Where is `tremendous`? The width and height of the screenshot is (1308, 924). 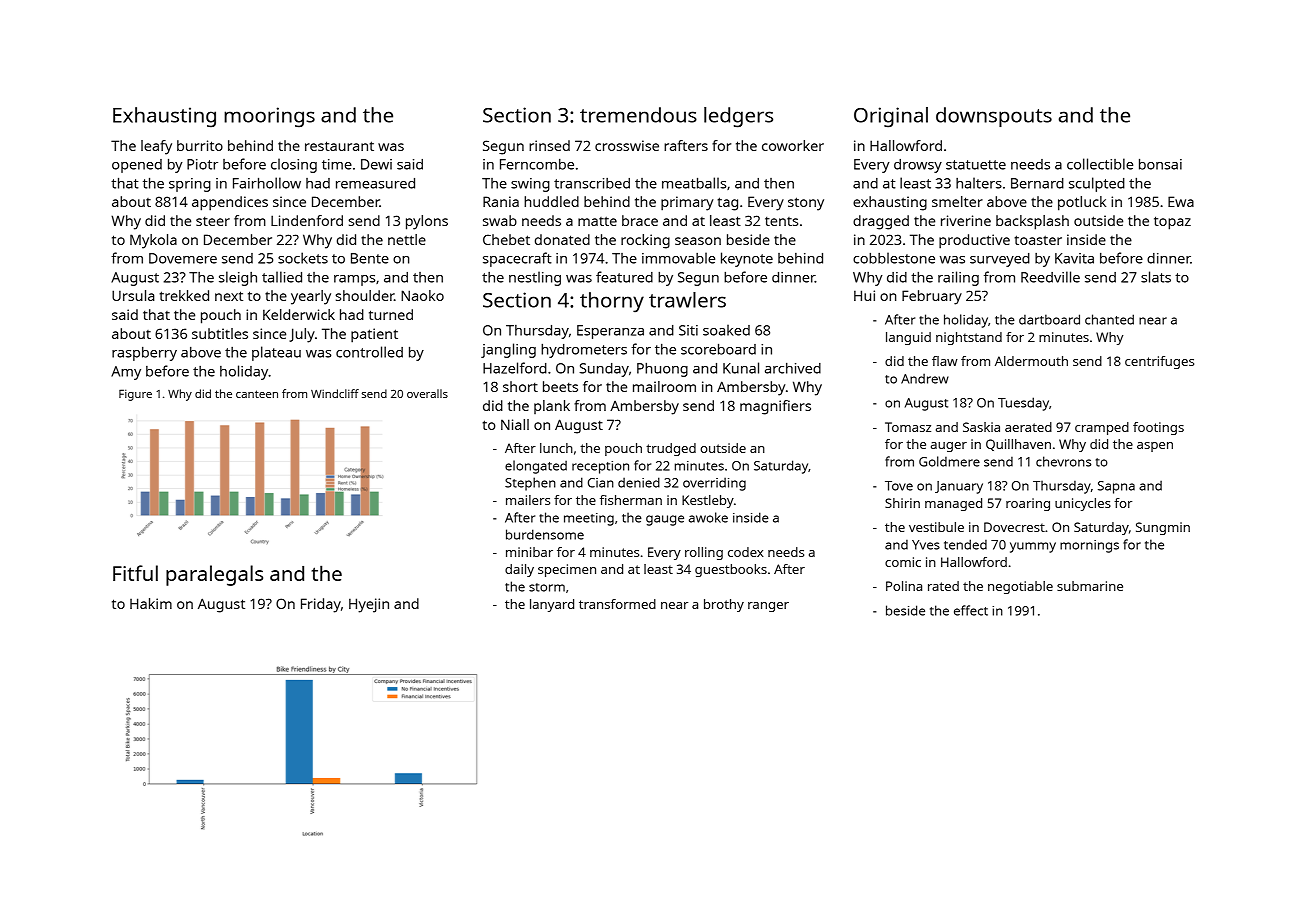
tremendous is located at coordinates (638, 115).
